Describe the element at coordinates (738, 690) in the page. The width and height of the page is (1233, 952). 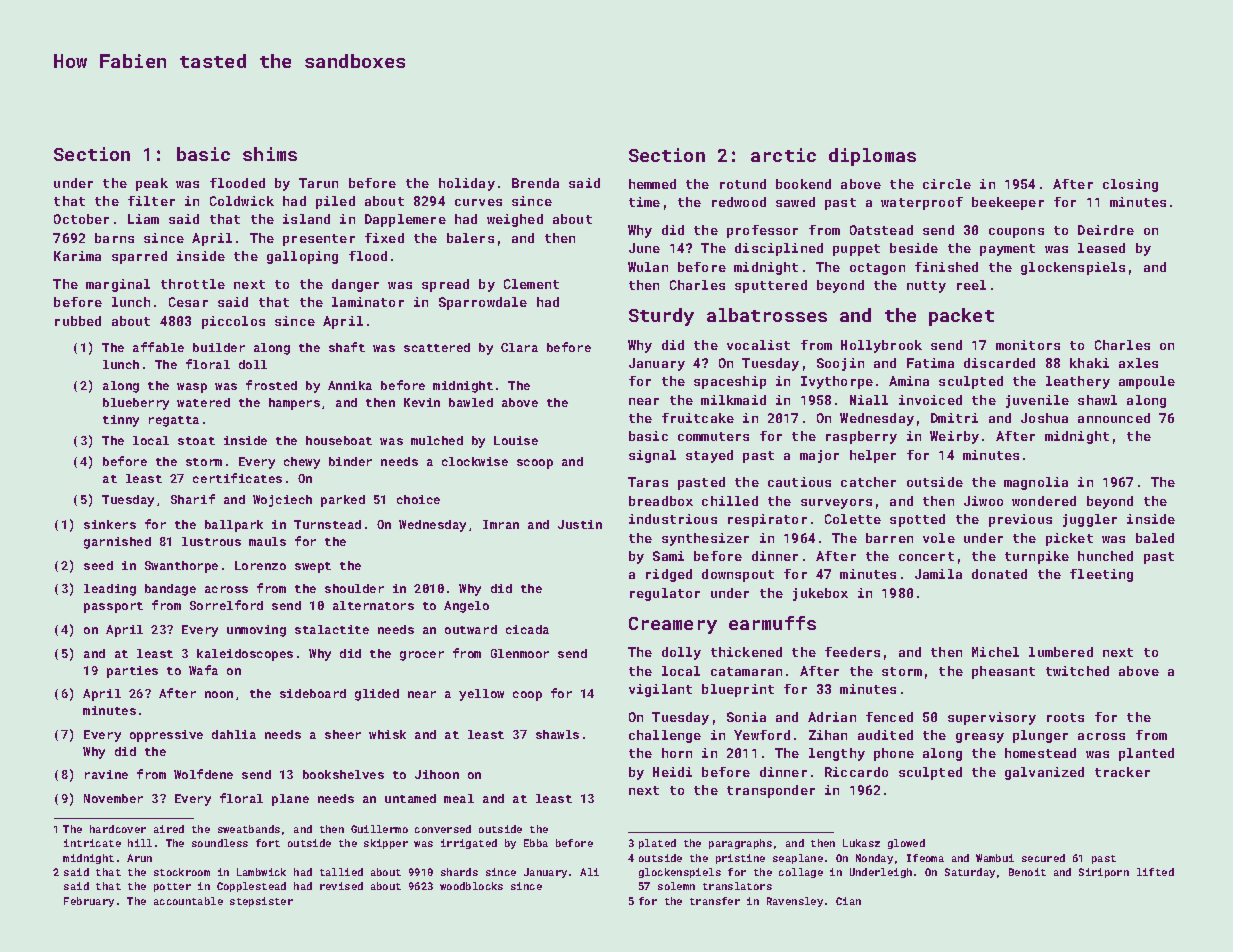
I see `blueprint` at that location.
